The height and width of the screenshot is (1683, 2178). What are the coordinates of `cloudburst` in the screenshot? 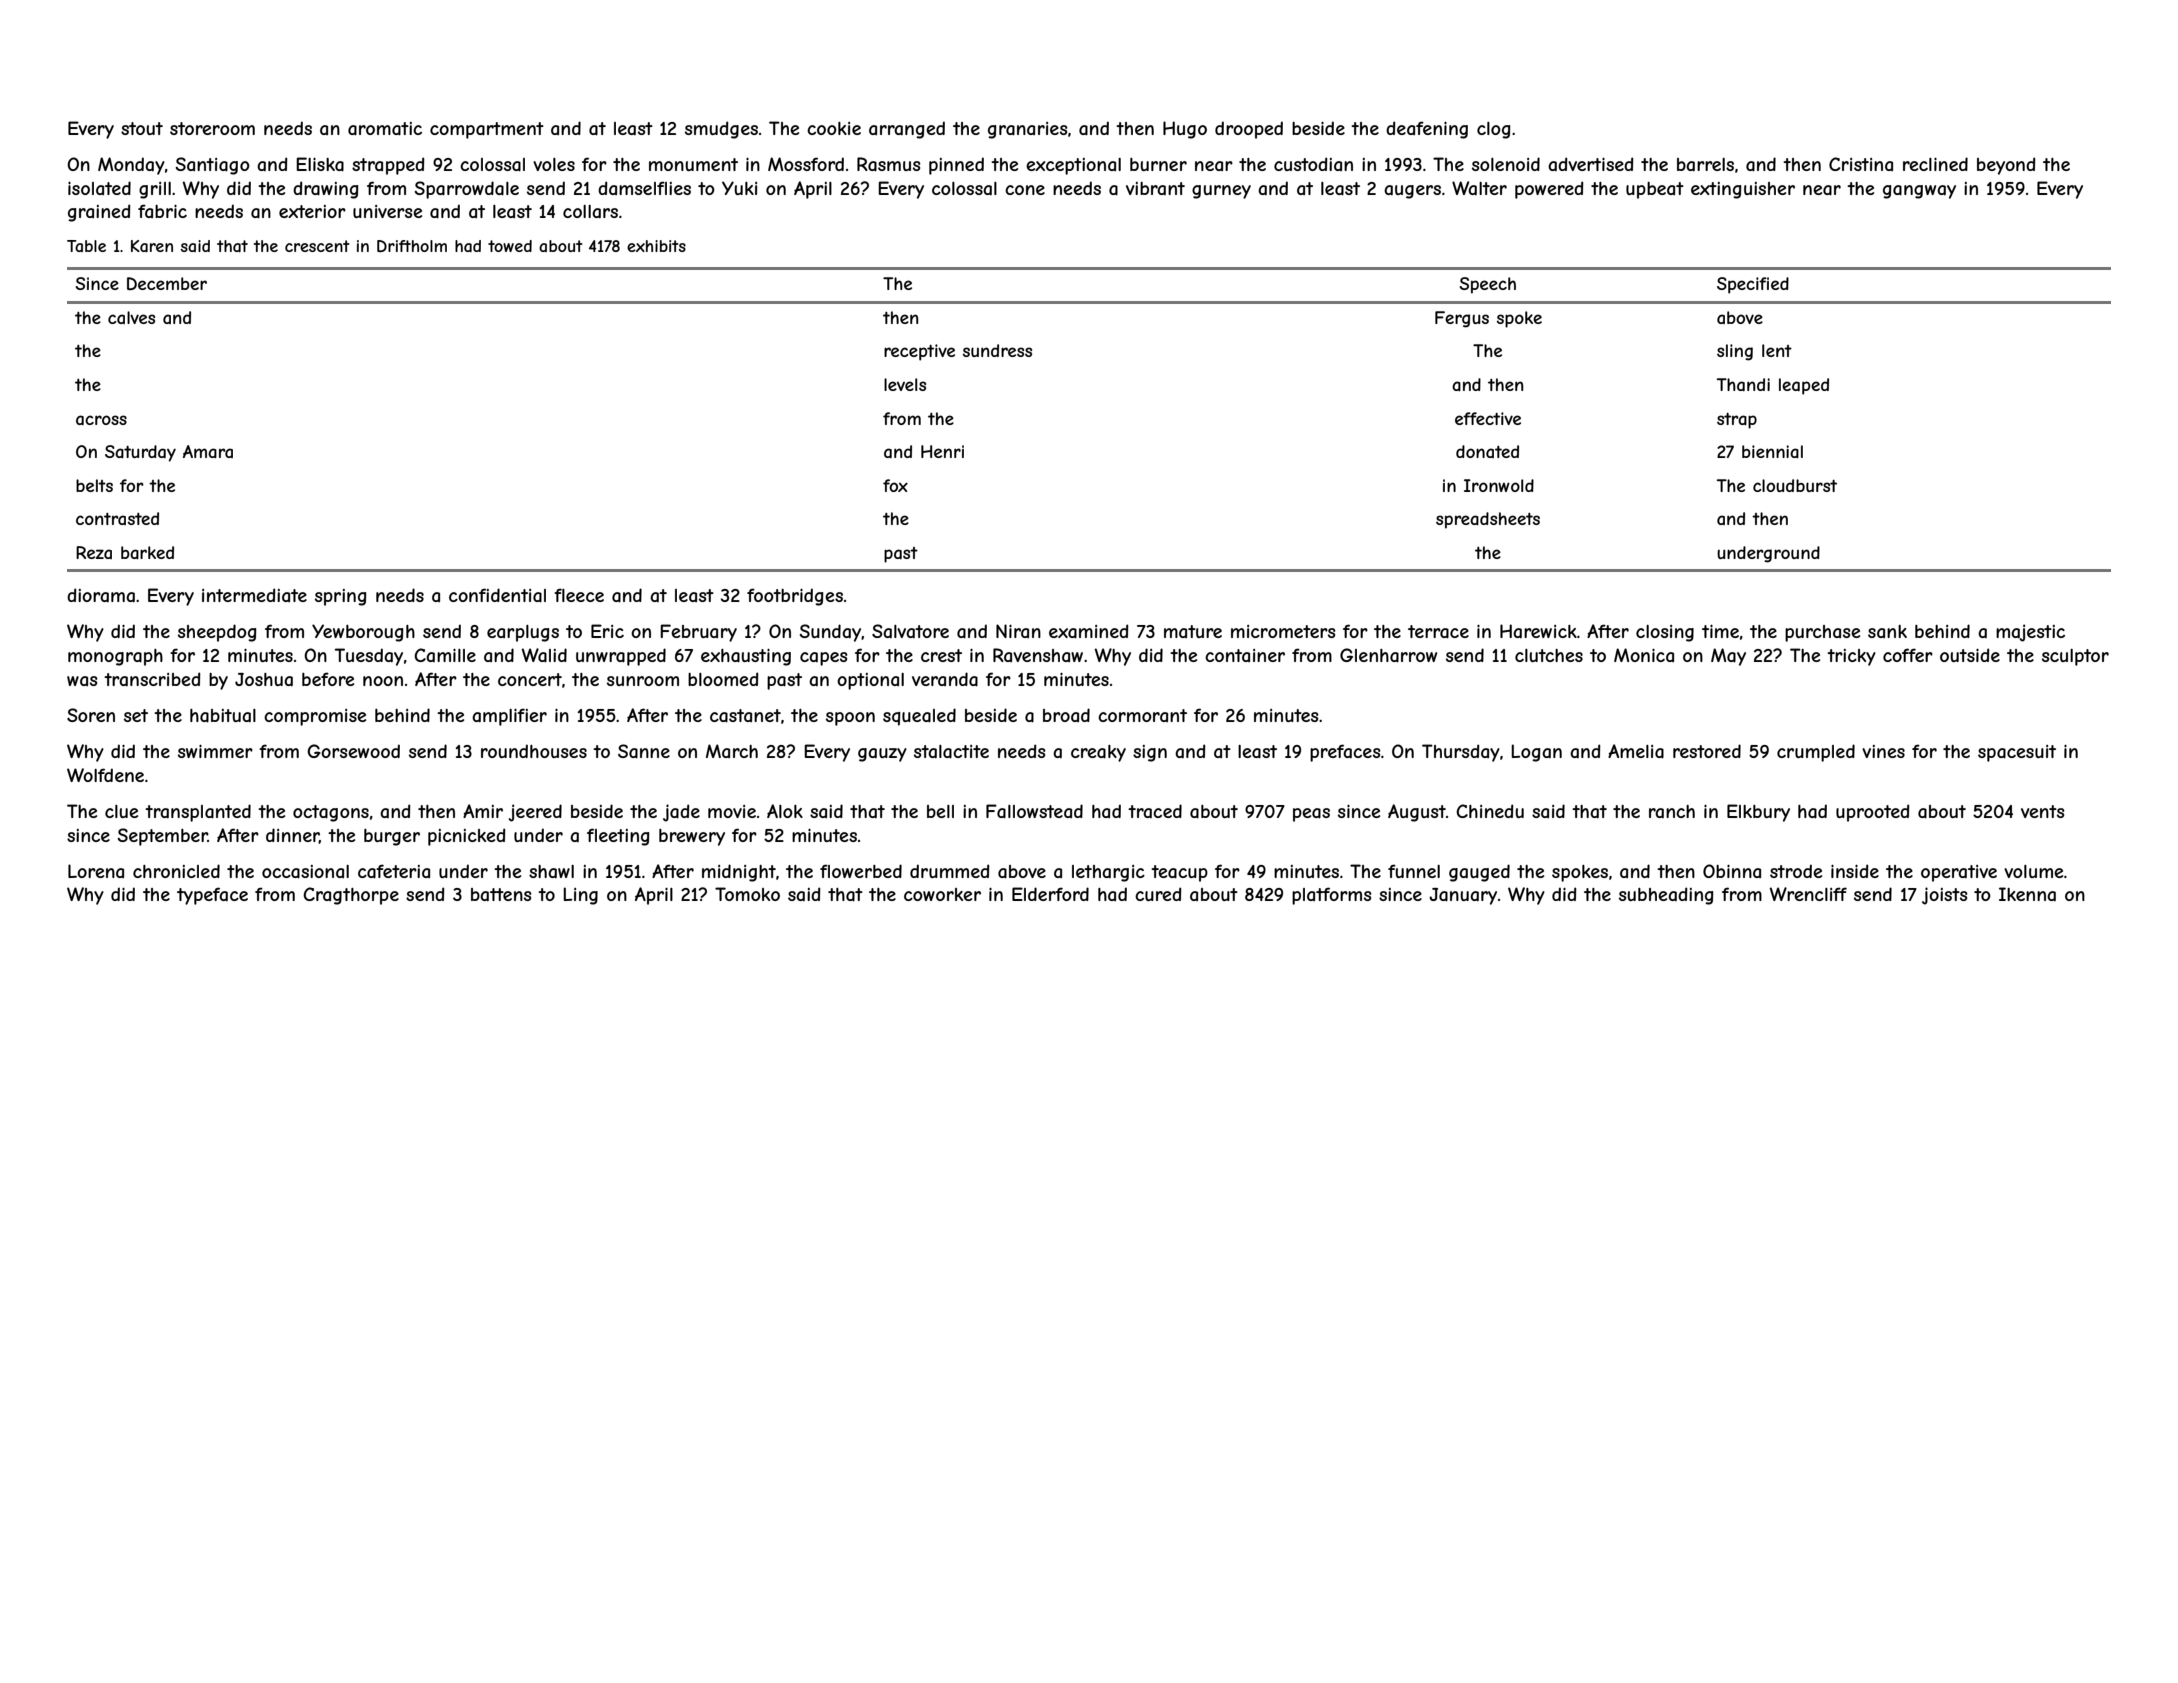 It's located at (1795, 485).
